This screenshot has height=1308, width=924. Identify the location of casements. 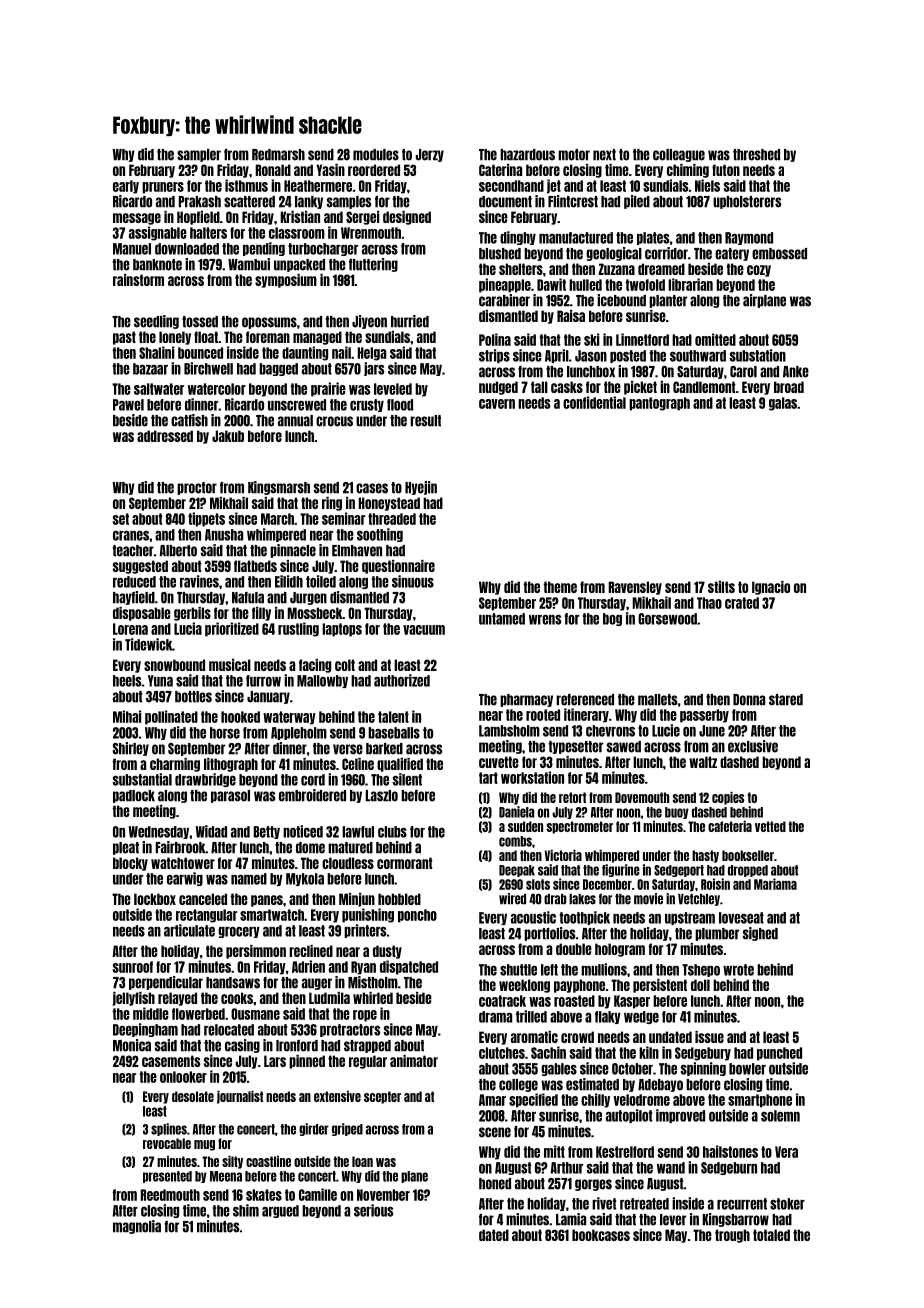
(171, 1061).
